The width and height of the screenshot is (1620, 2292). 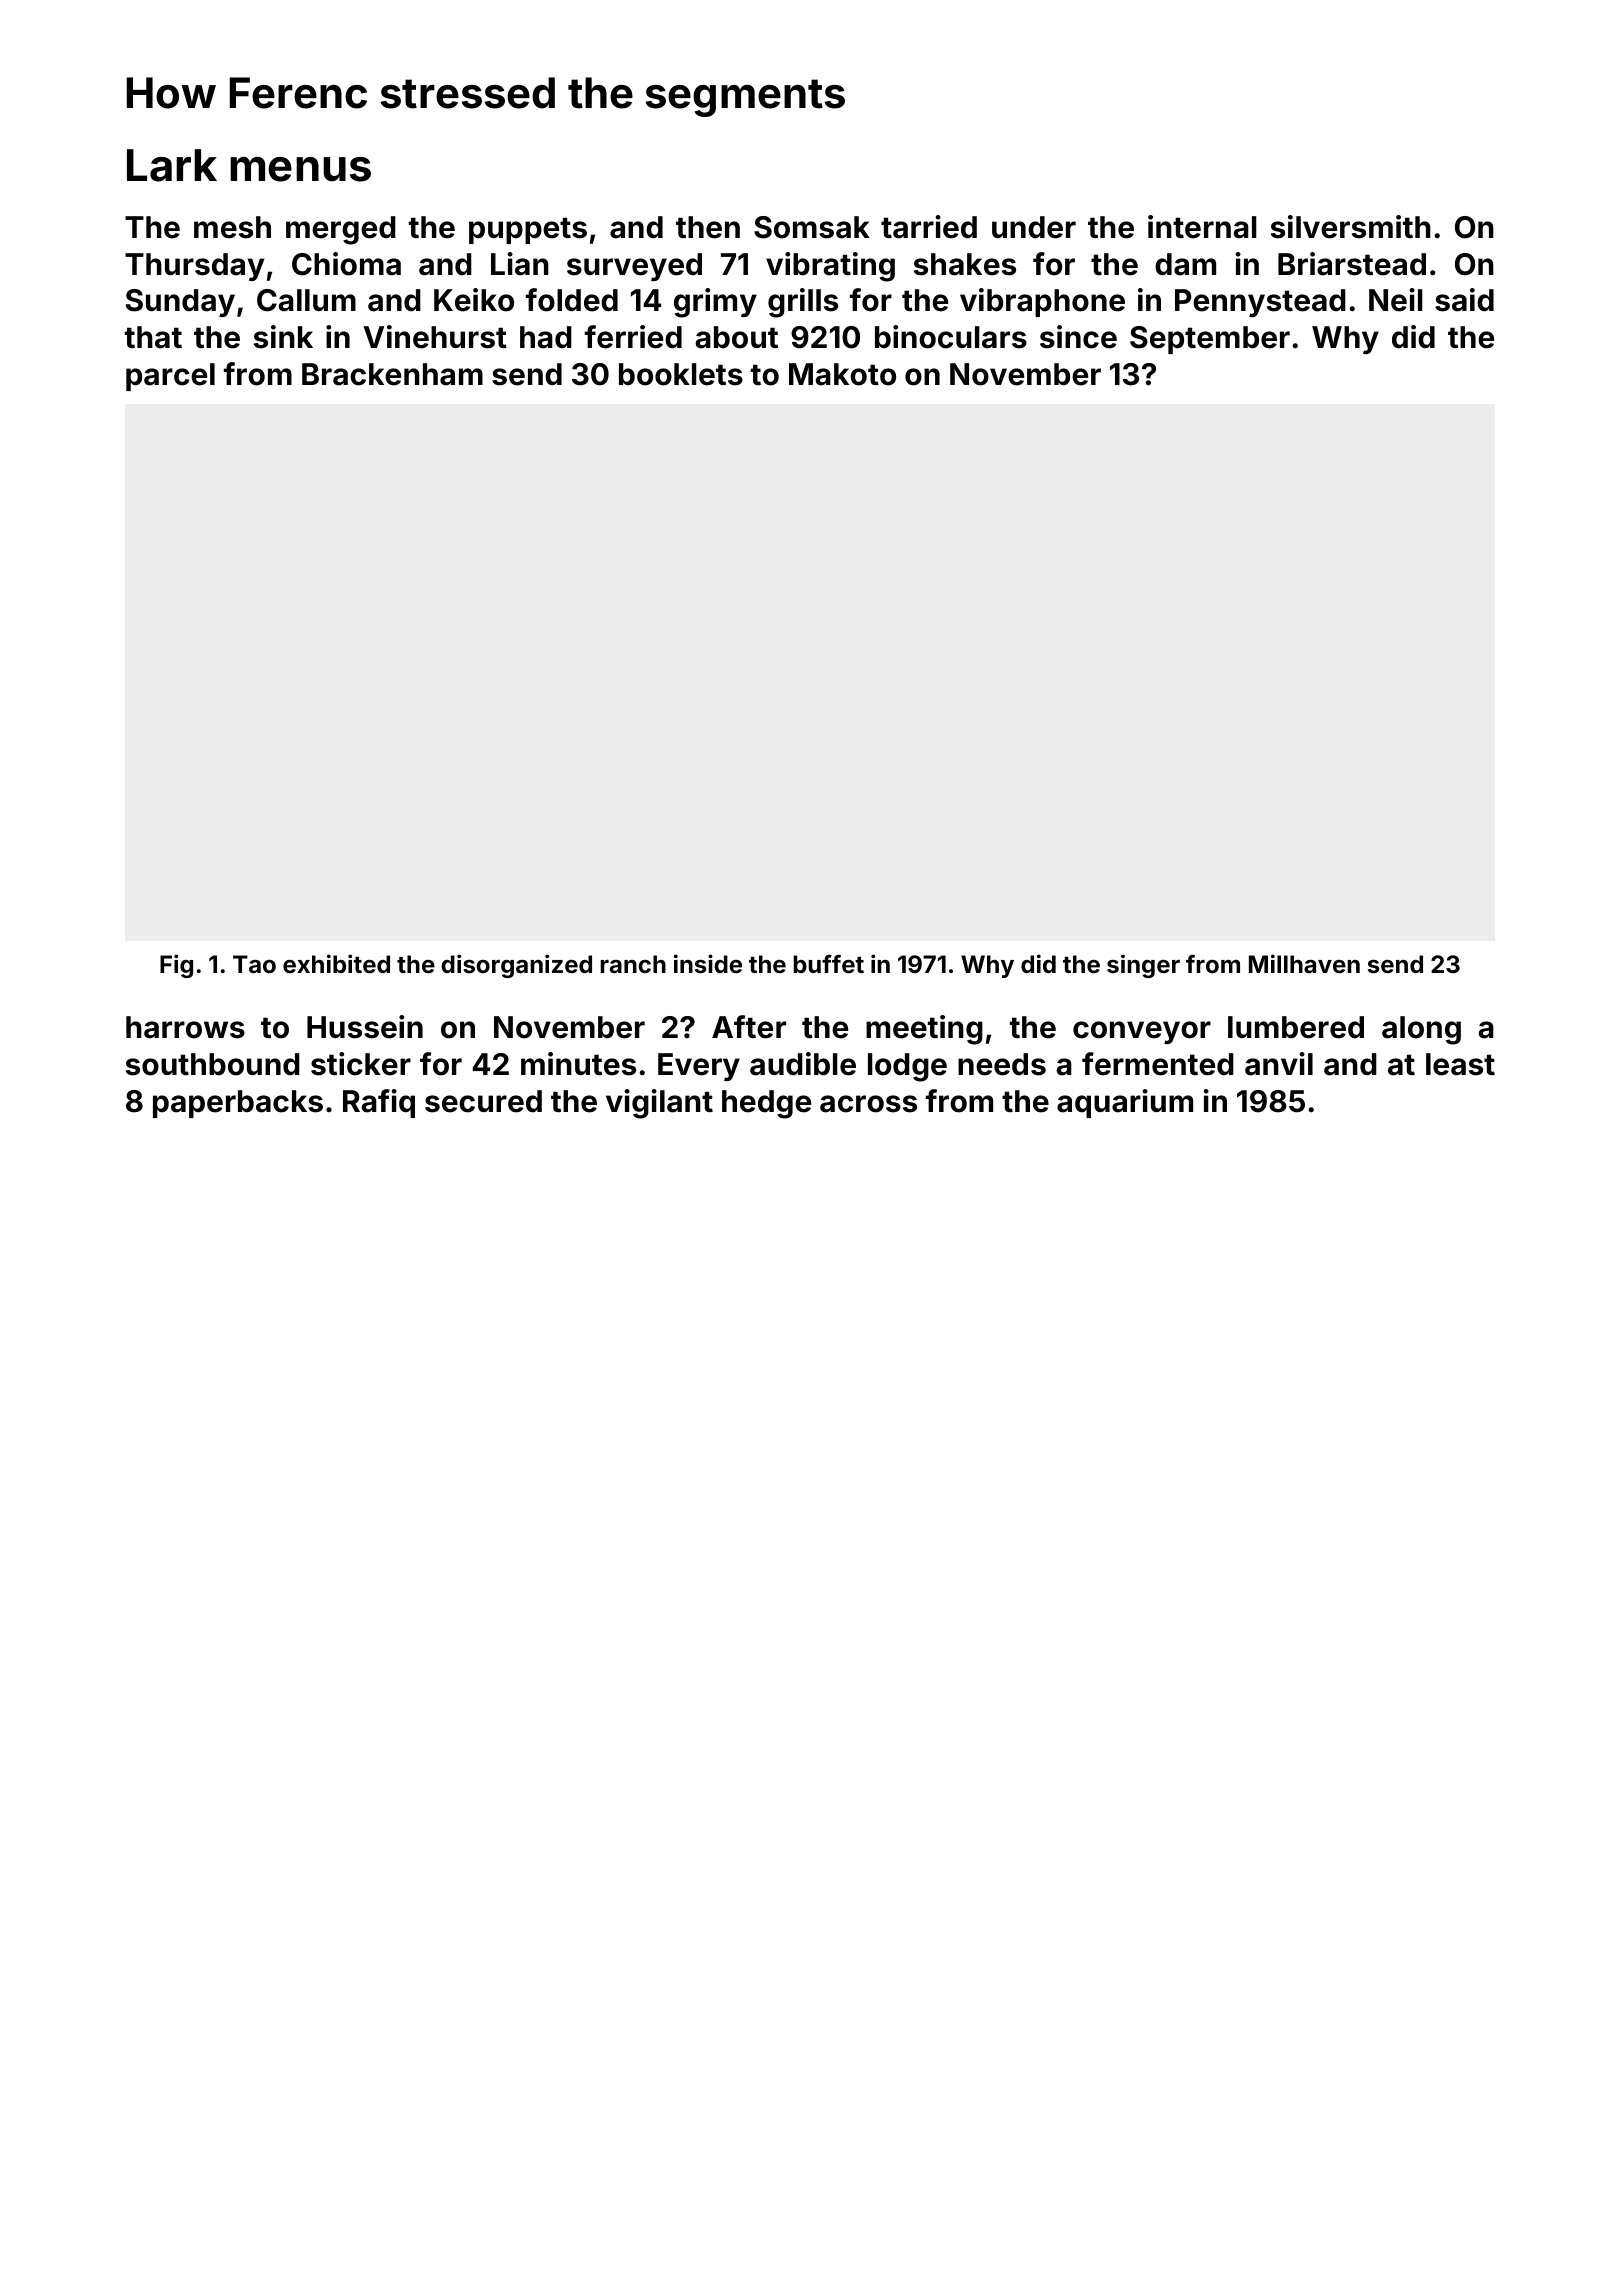 What do you see at coordinates (170, 377) in the screenshot?
I see `parcel` at bounding box center [170, 377].
